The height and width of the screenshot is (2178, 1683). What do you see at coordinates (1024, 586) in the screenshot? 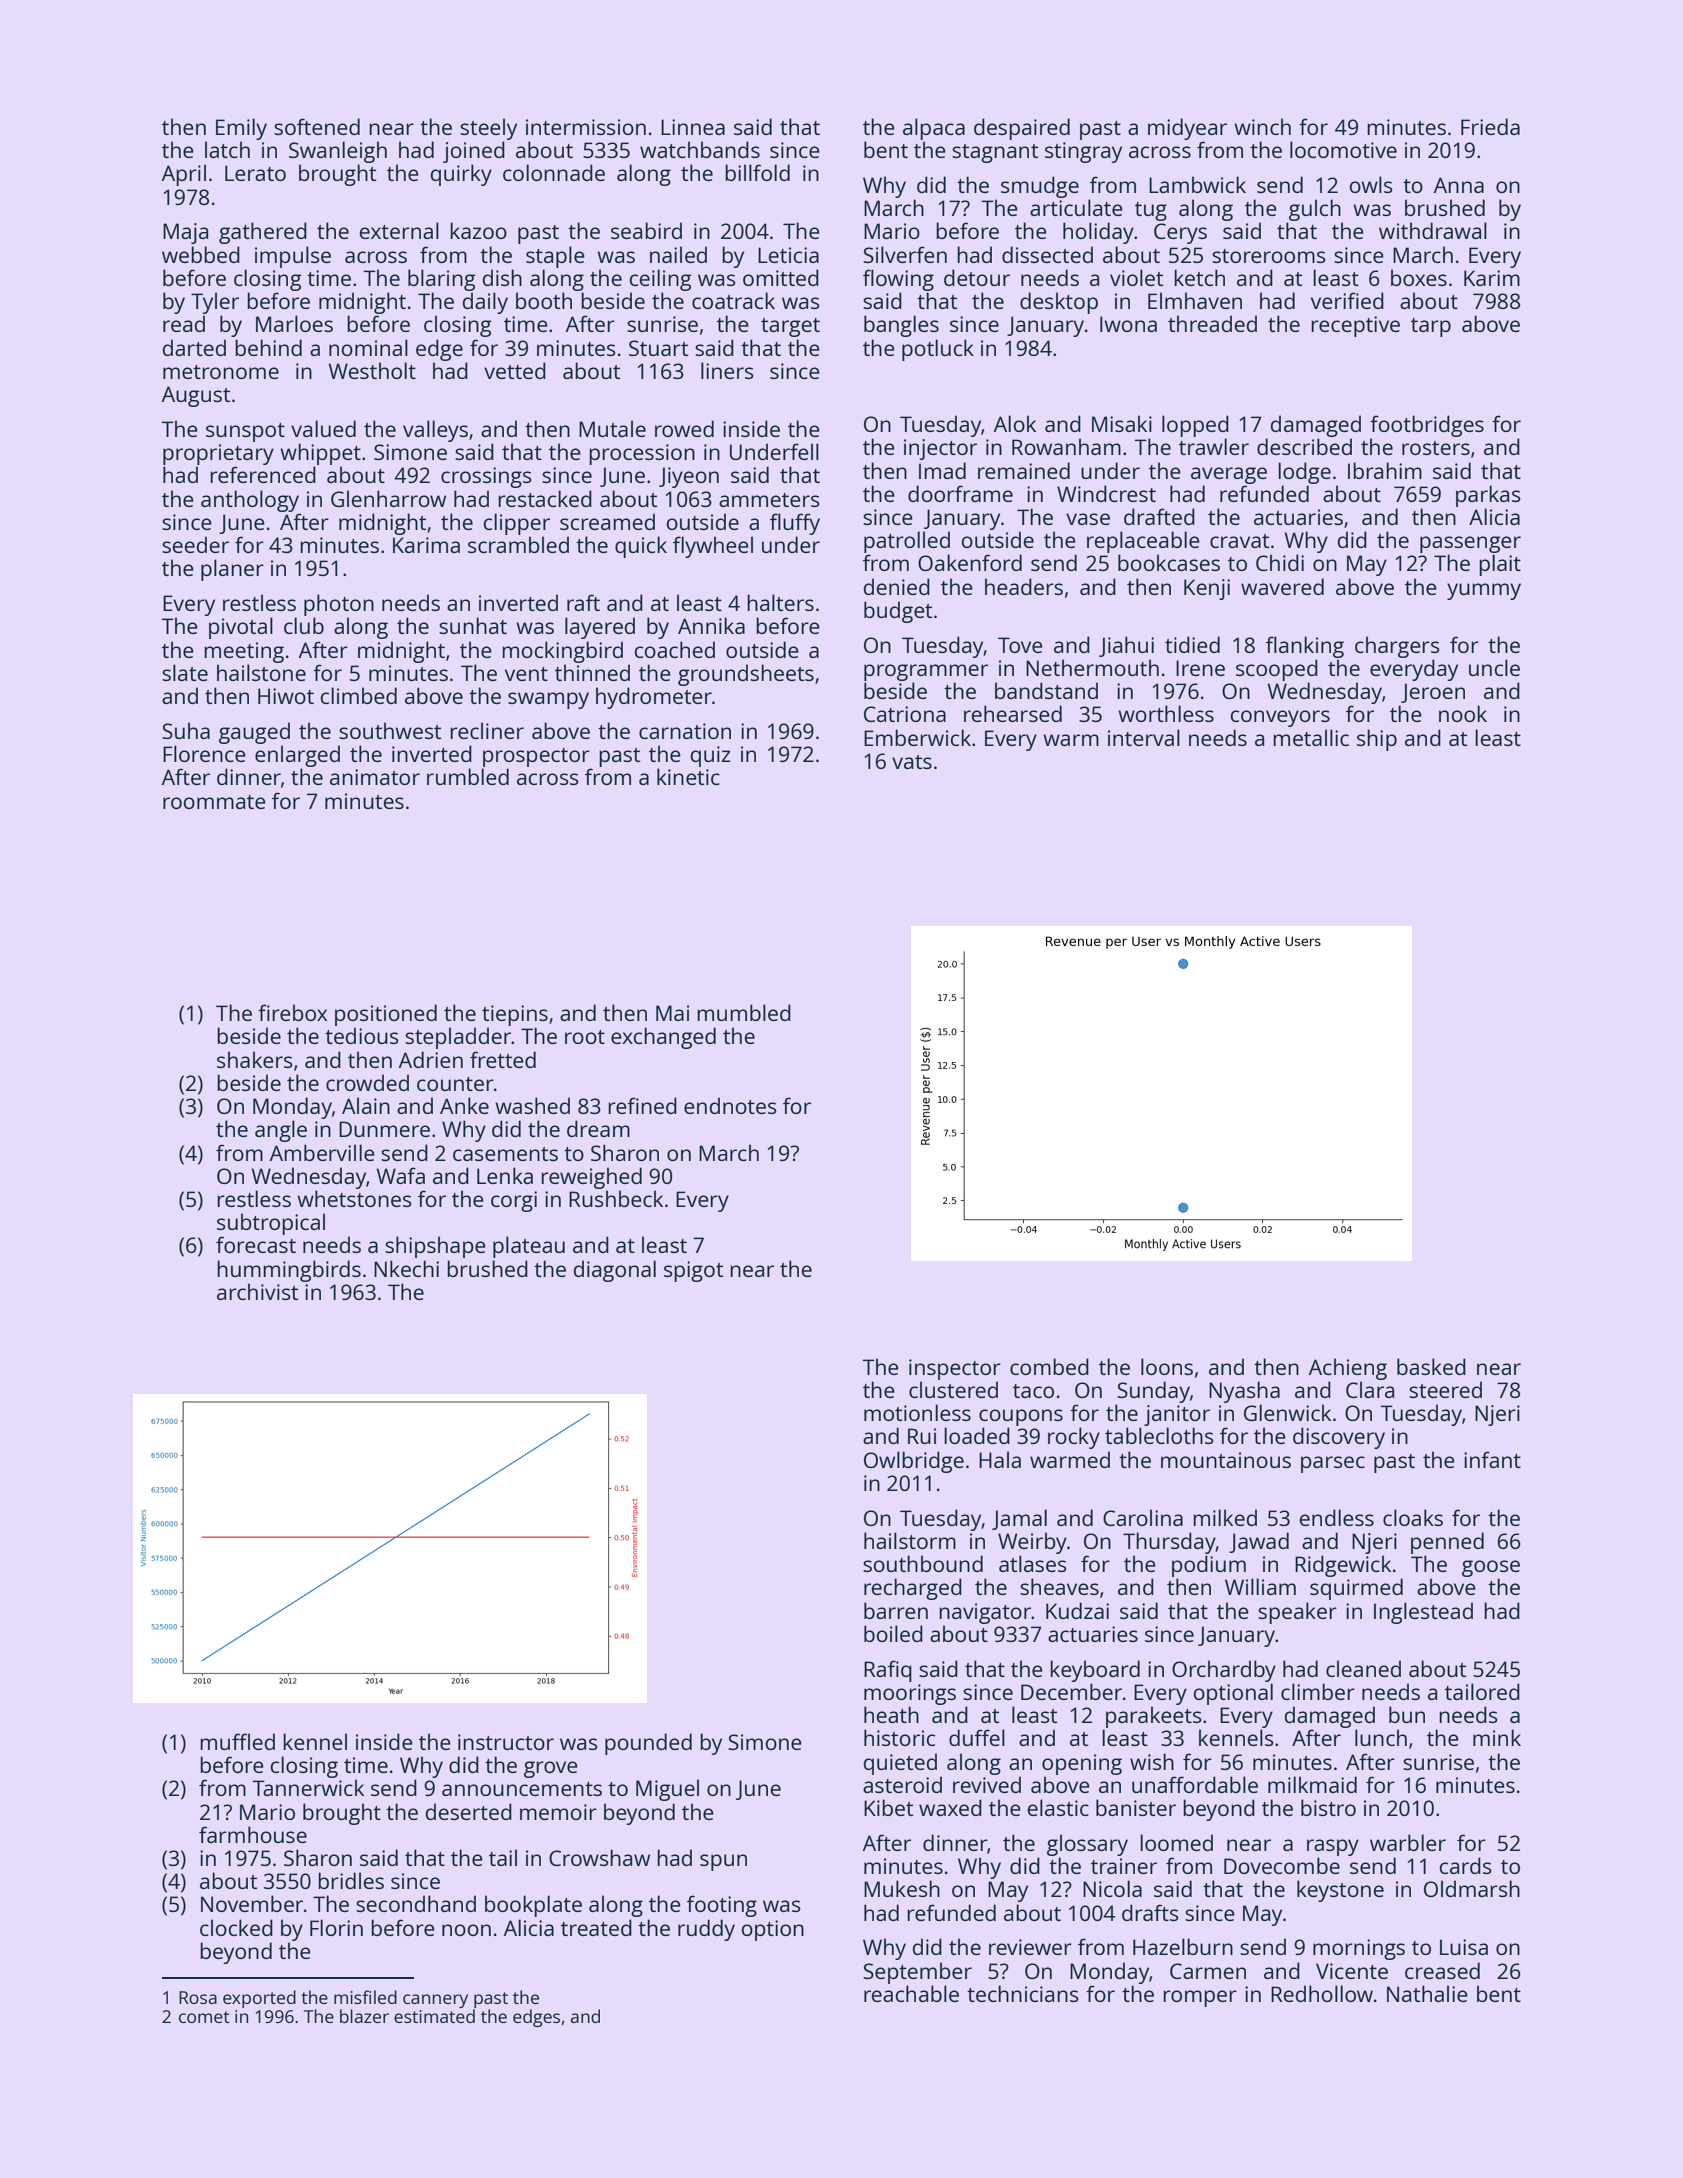
I see `headers` at bounding box center [1024, 586].
